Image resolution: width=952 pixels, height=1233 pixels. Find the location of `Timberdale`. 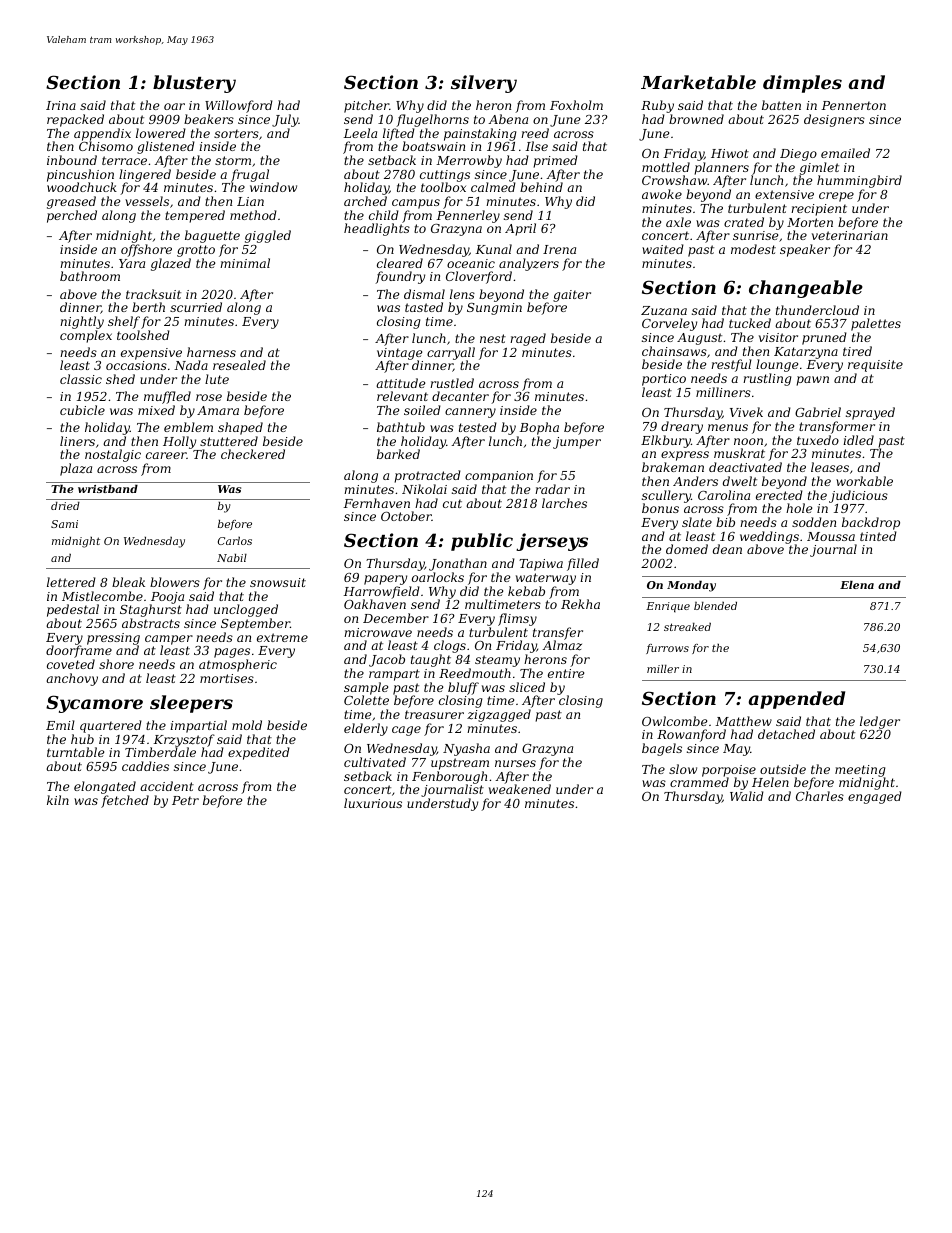

Timberdale is located at coordinates (160, 752).
